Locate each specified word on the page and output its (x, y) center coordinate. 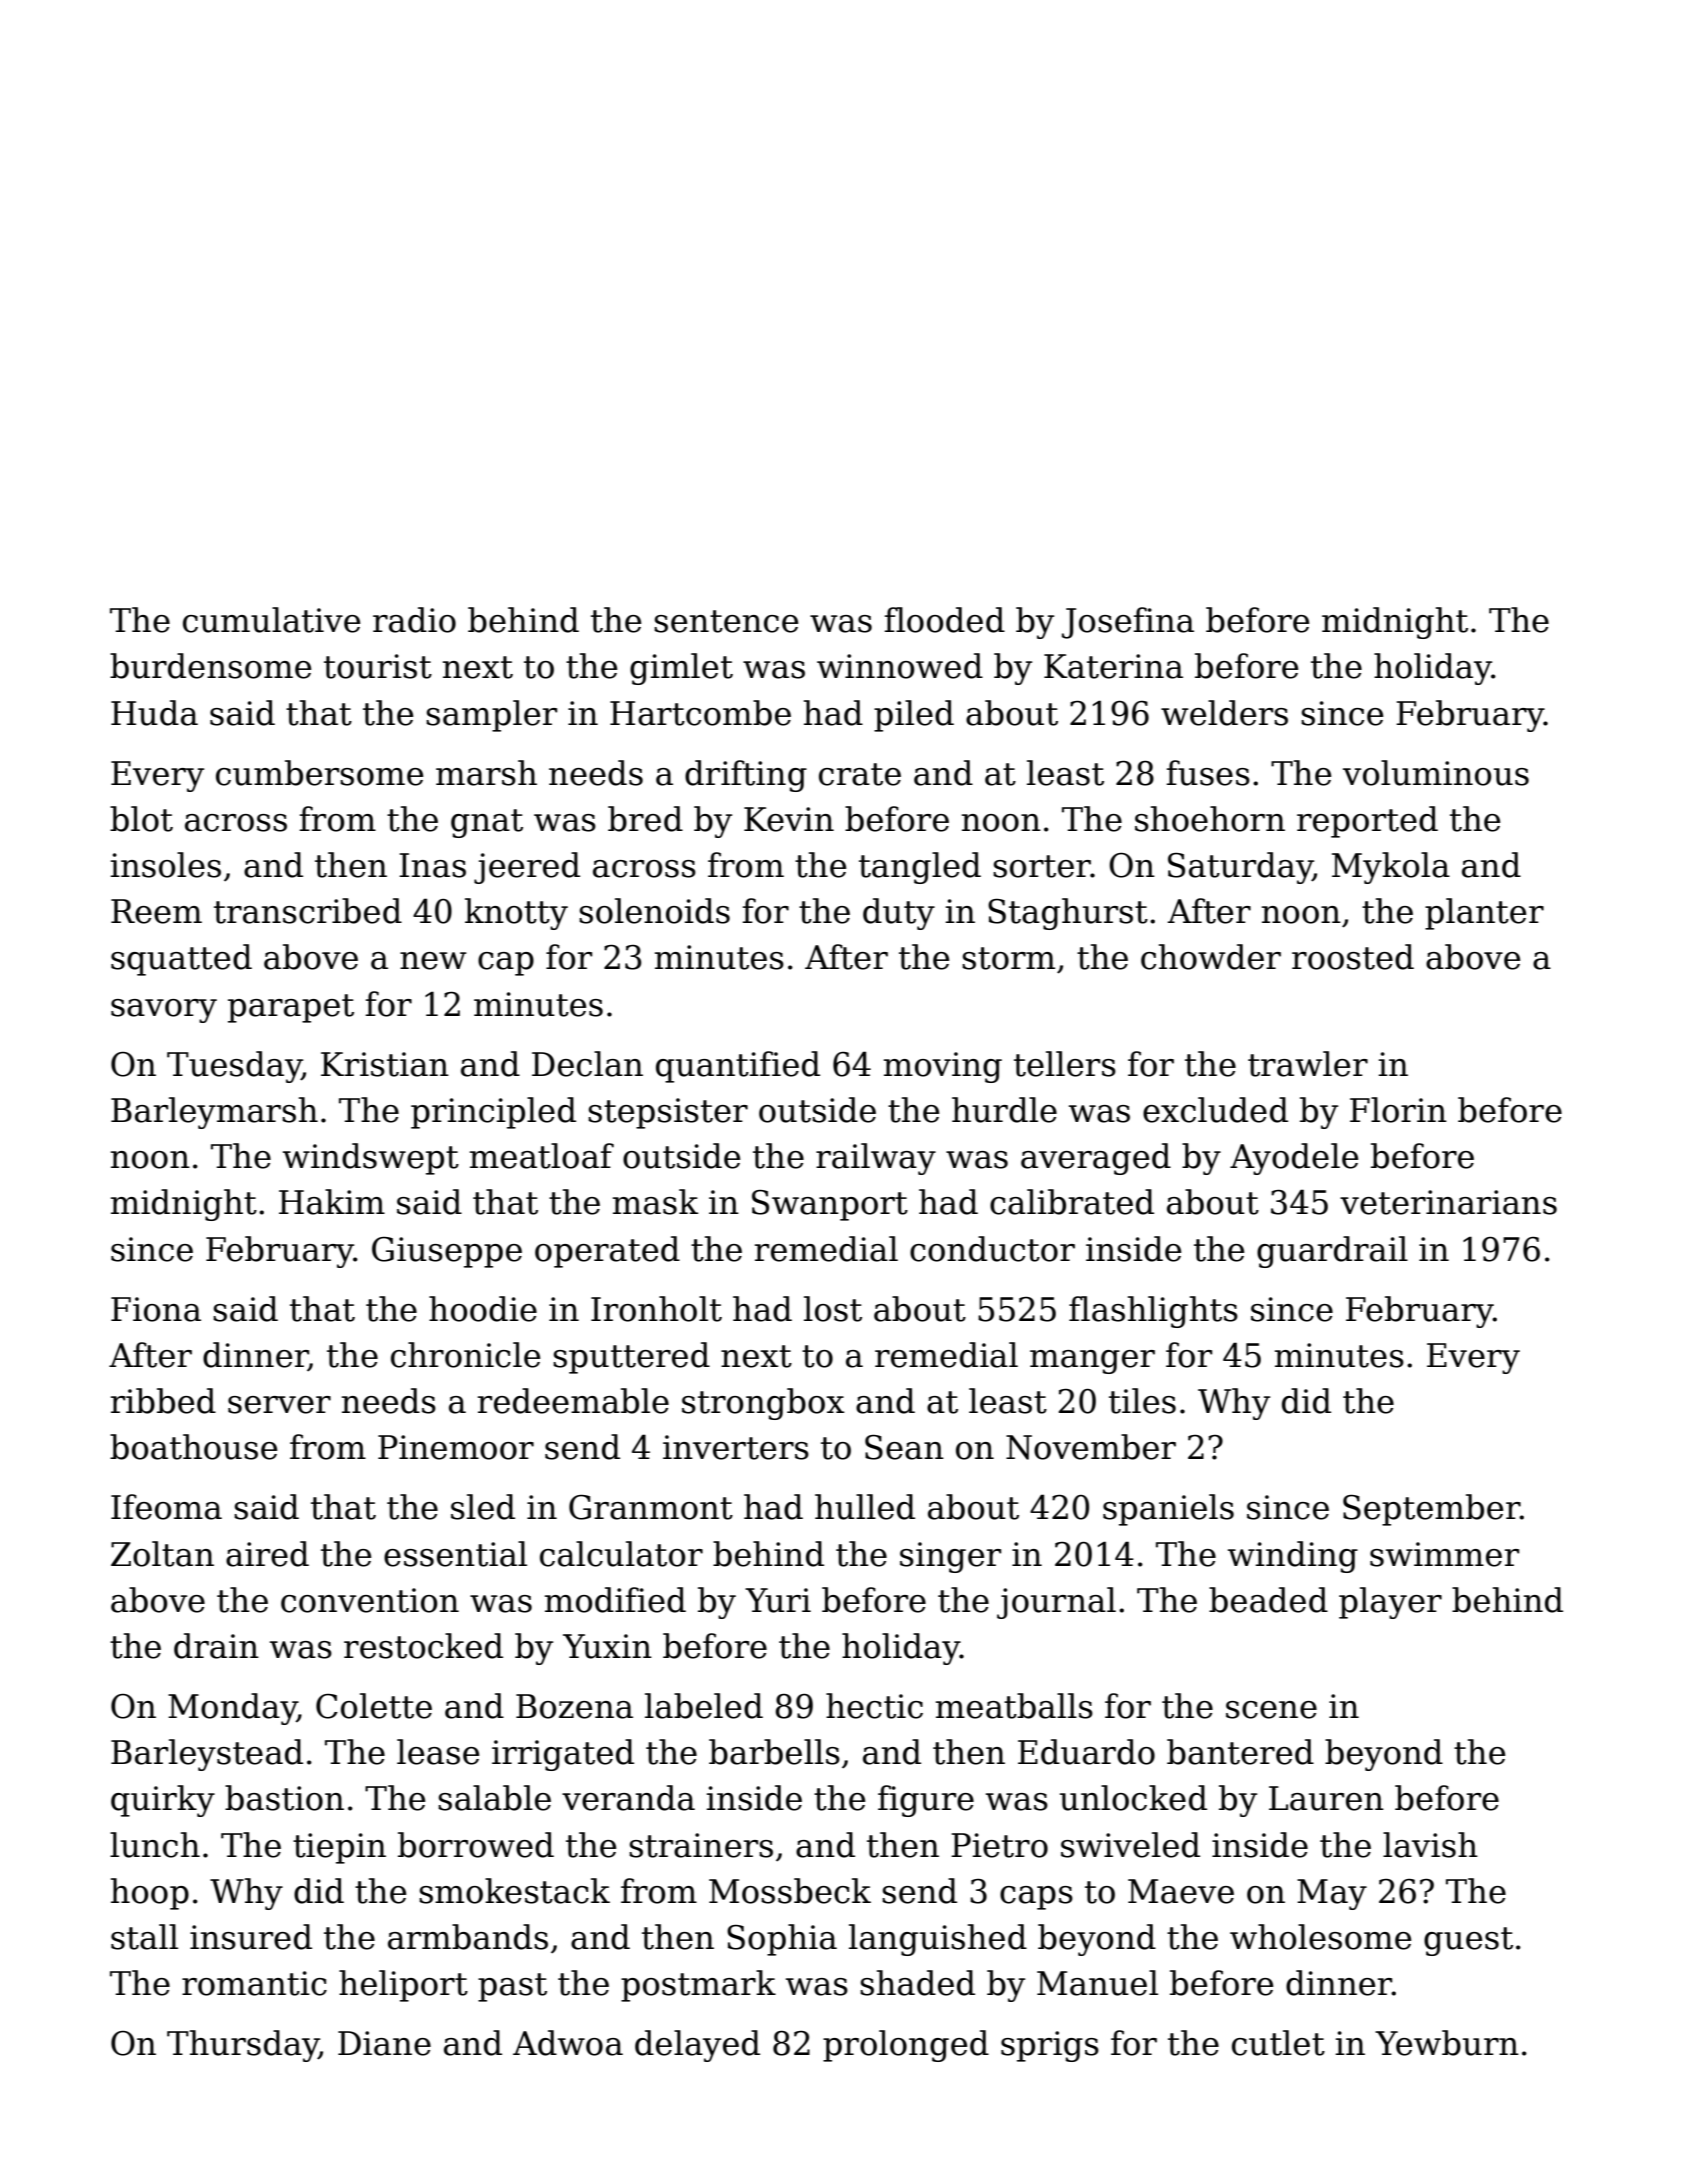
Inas (432, 865)
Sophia (782, 1940)
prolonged (906, 2046)
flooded (944, 620)
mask (655, 1202)
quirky (163, 1801)
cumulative (271, 620)
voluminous (1436, 773)
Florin (1398, 1110)
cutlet (1278, 2043)
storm (1008, 958)
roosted (1353, 957)
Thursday (243, 2046)
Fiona (156, 1309)
